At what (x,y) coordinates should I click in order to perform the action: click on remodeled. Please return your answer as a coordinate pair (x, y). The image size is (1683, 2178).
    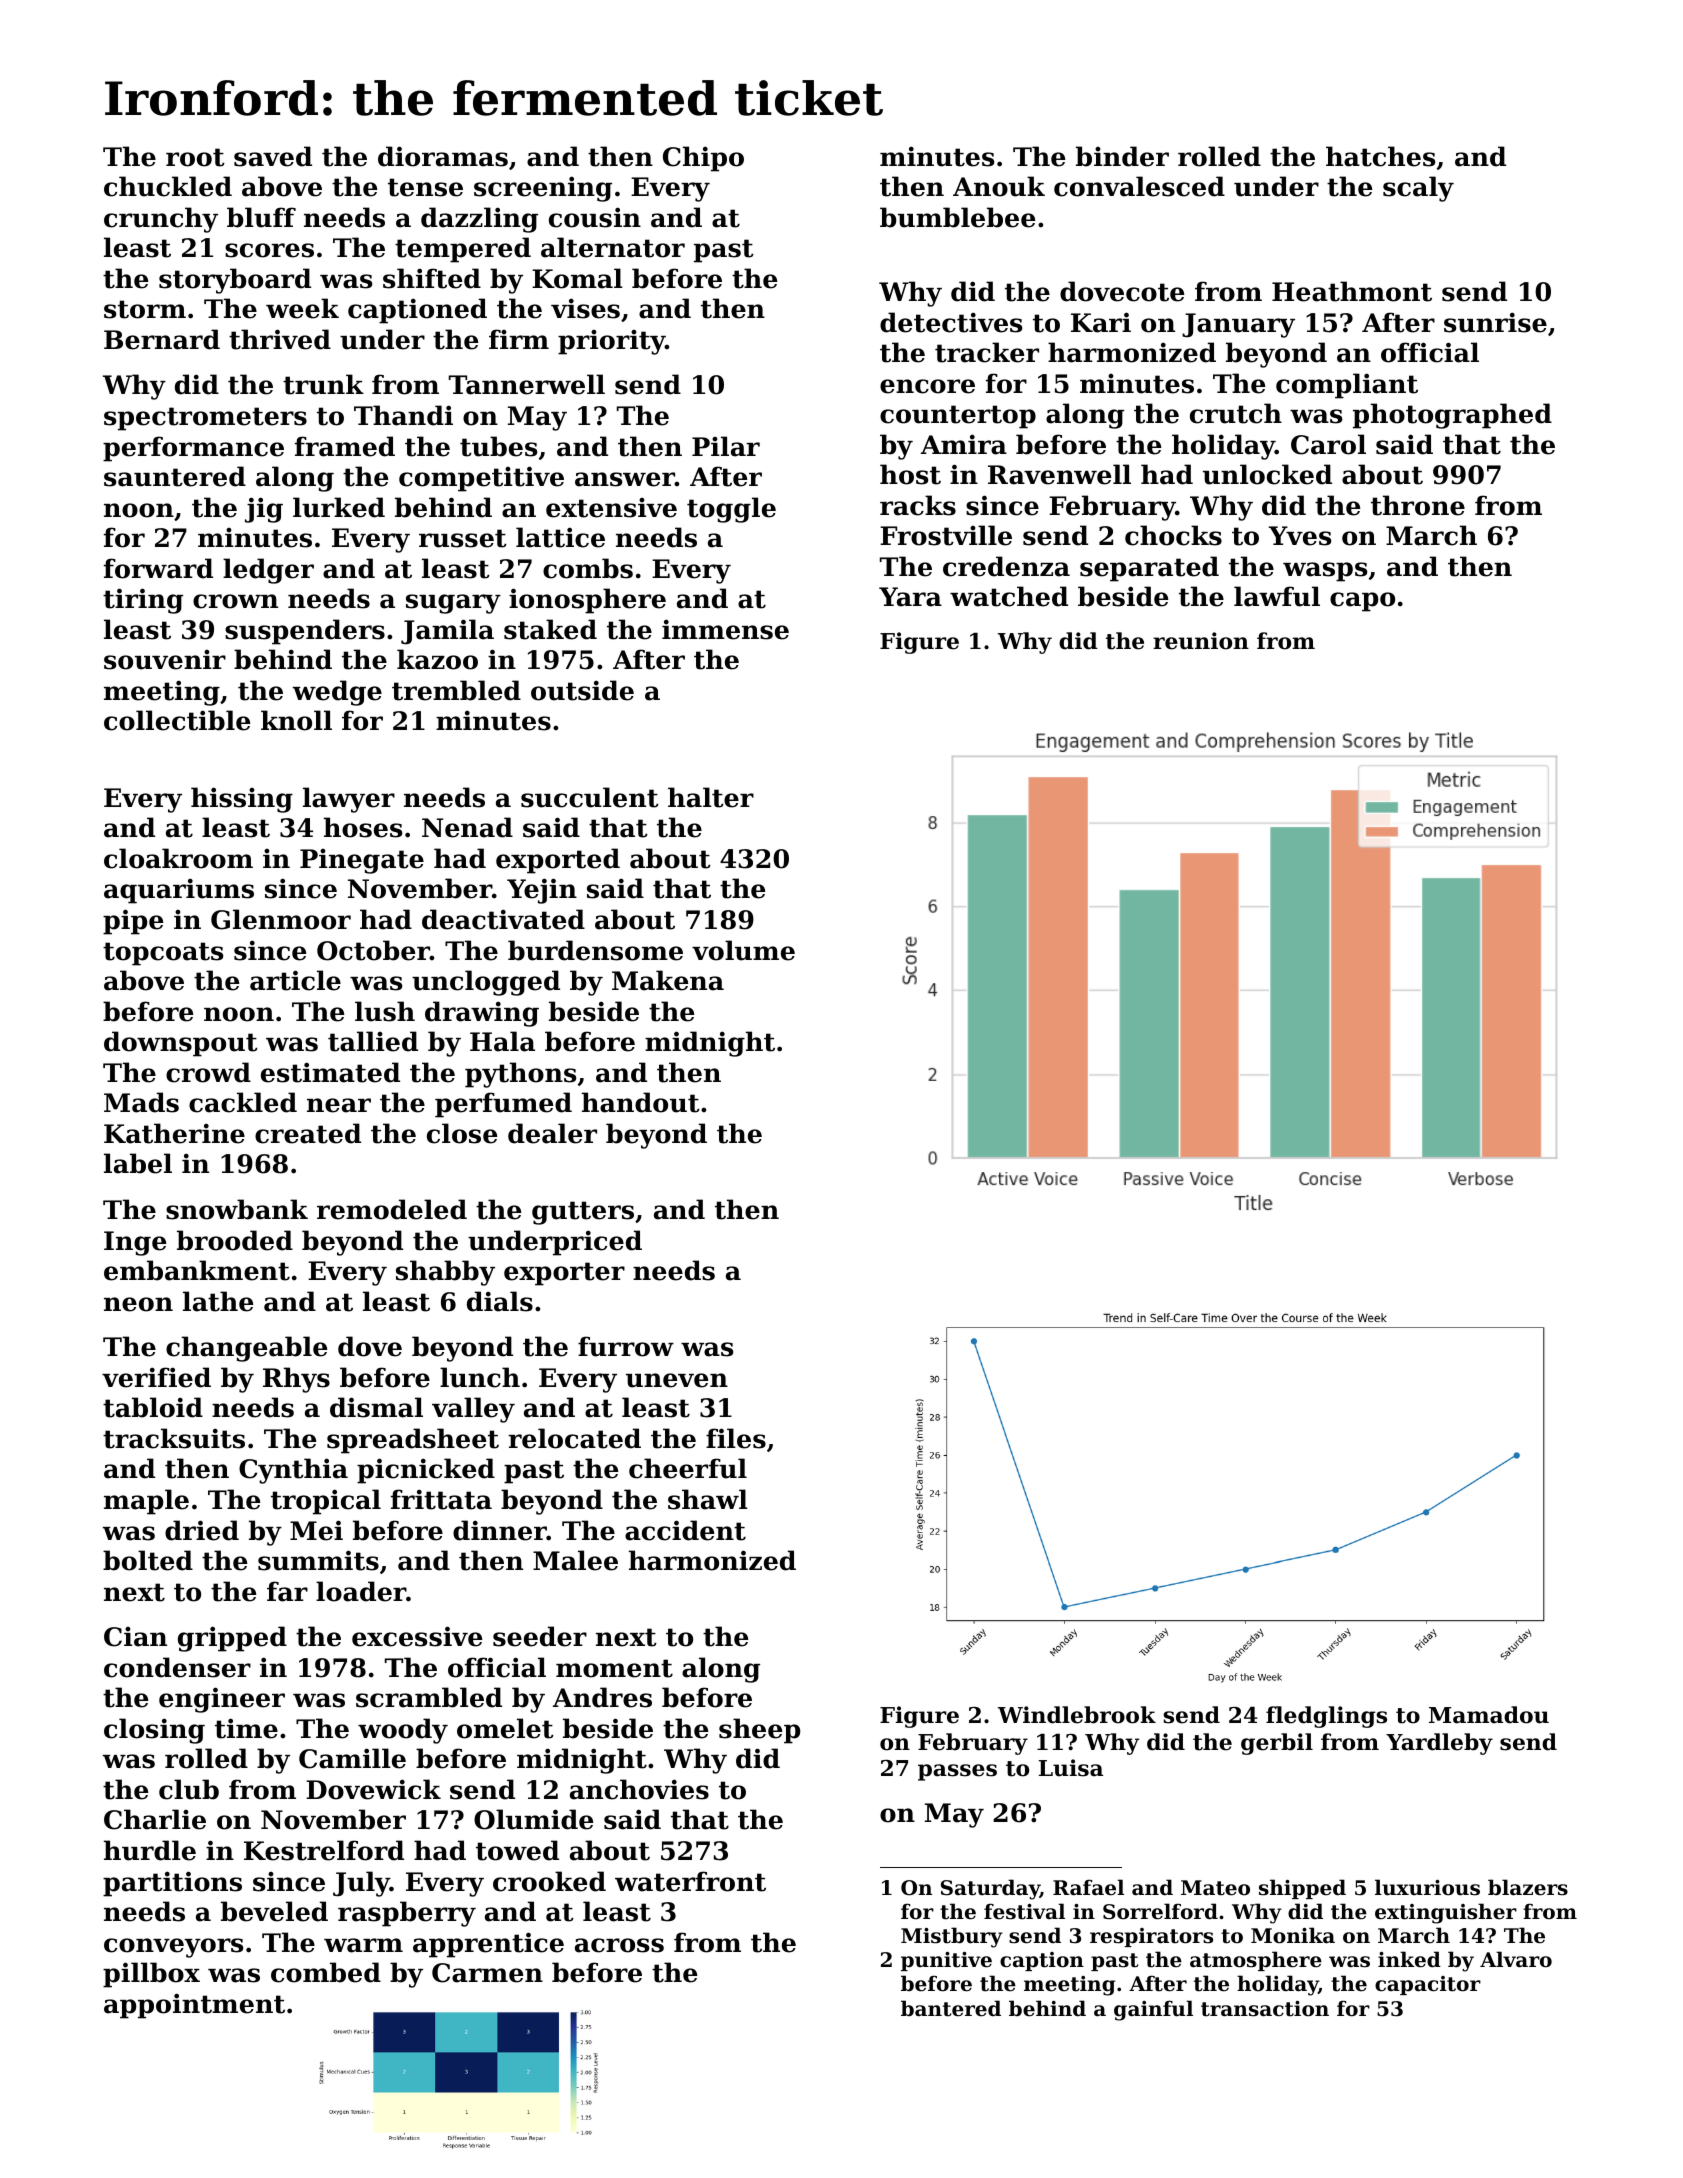
    Looking at the image, I should click on (392, 1209).
